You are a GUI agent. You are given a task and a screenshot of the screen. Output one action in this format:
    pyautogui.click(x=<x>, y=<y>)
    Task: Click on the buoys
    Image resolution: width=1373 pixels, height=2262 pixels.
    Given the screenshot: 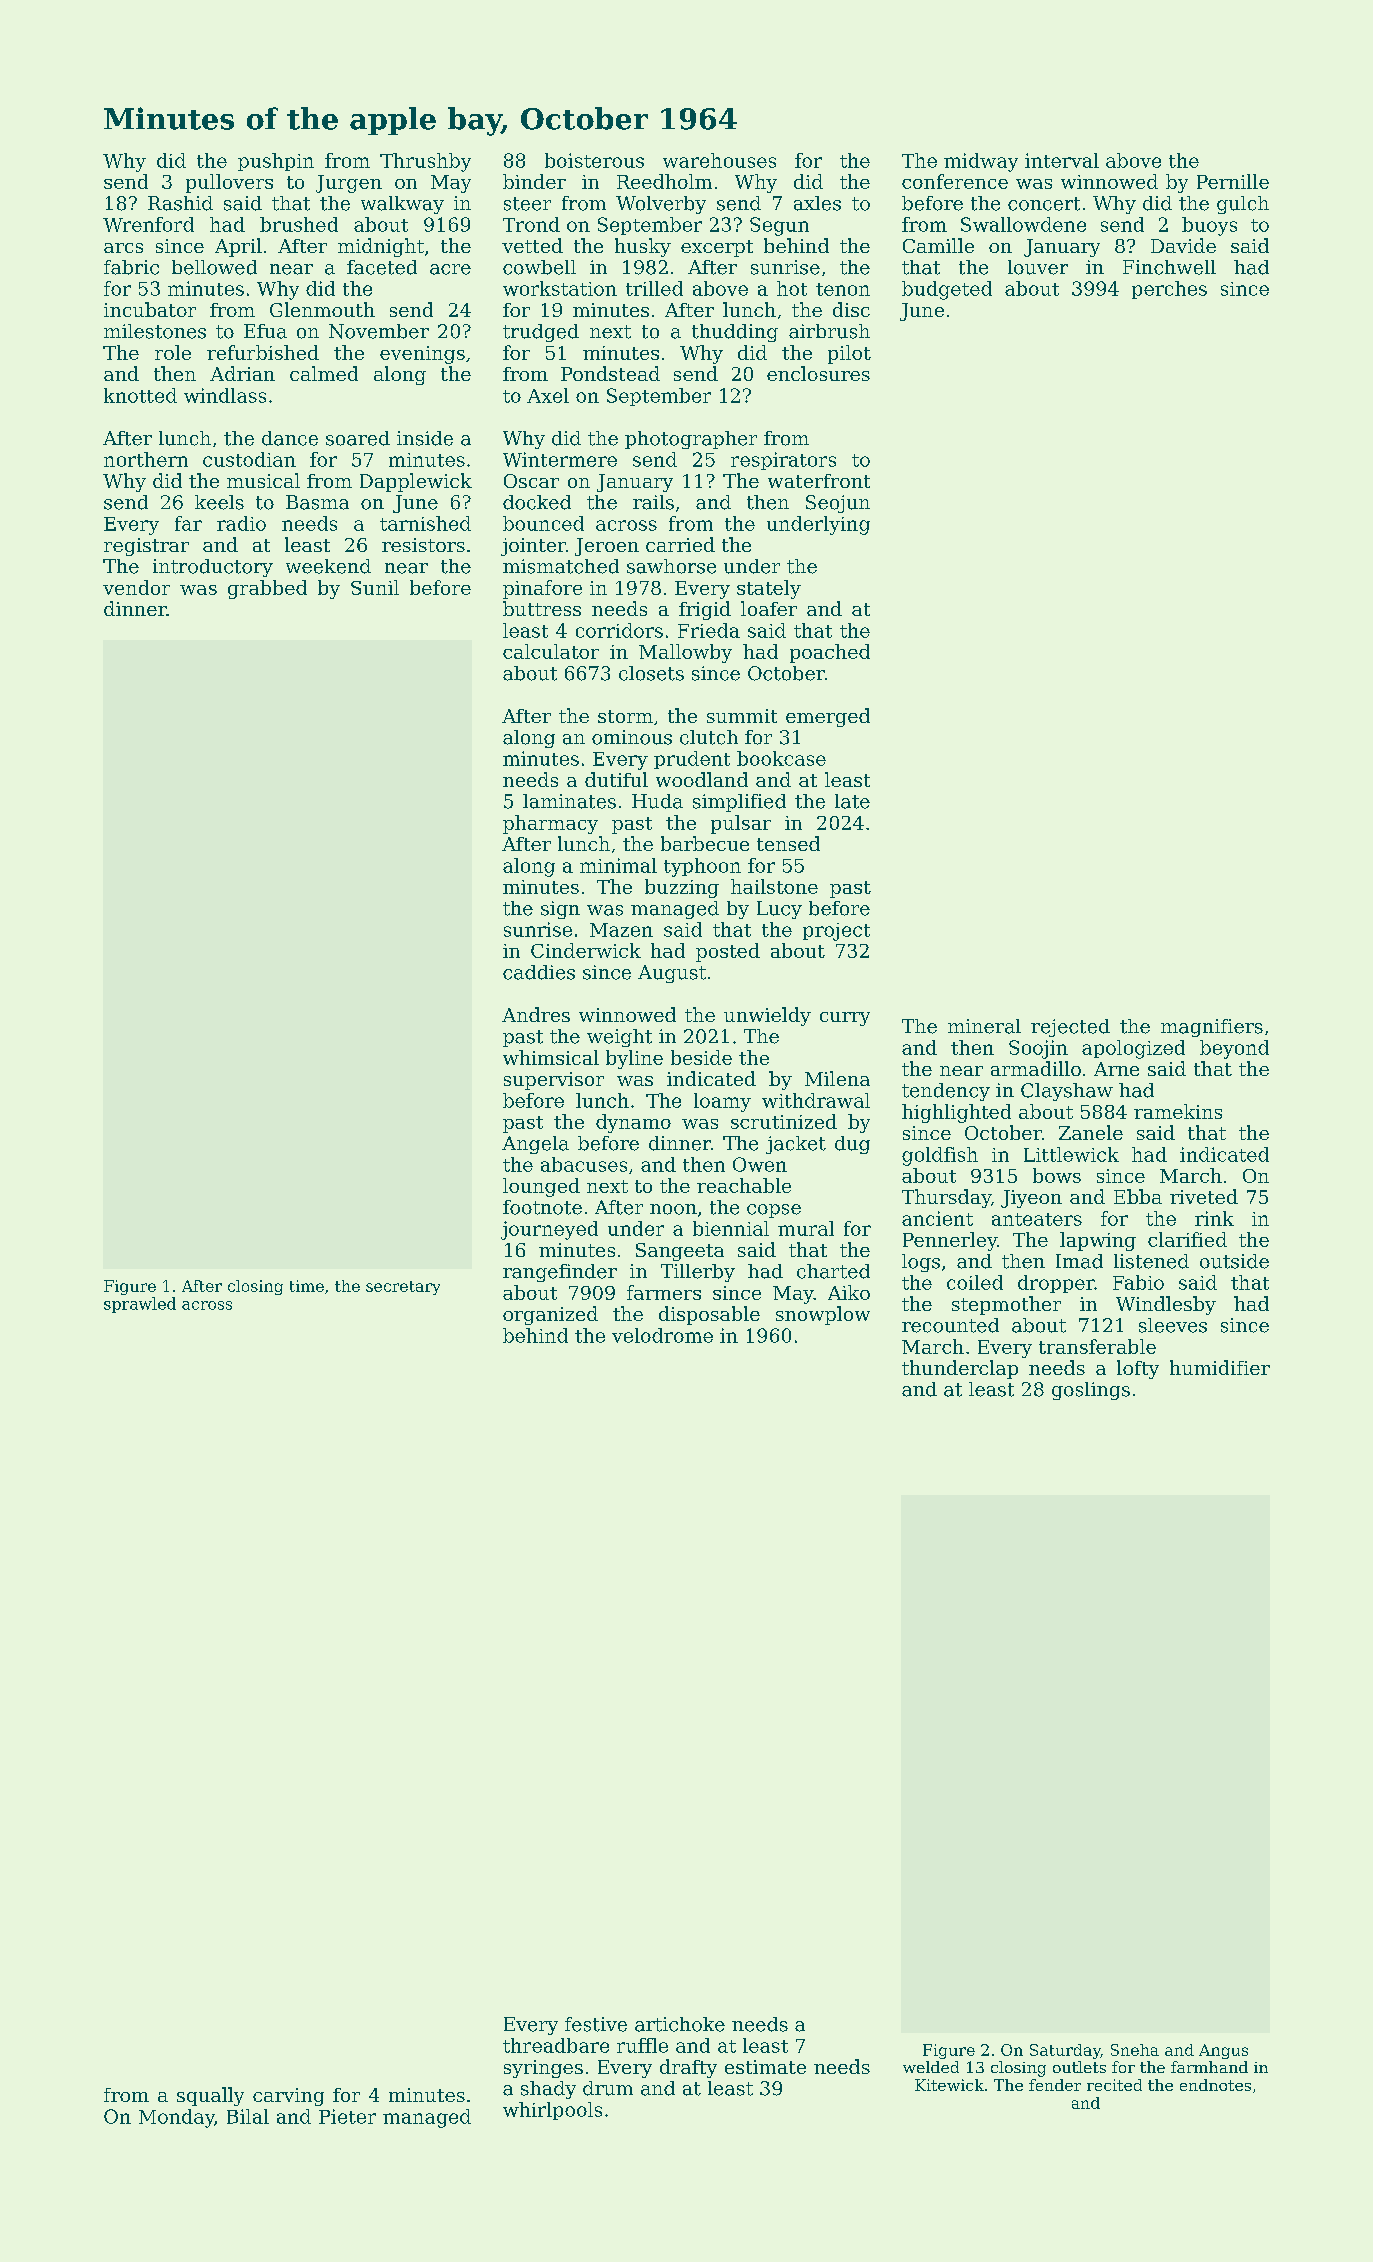 What is the action you would take?
    pyautogui.click(x=1209, y=226)
